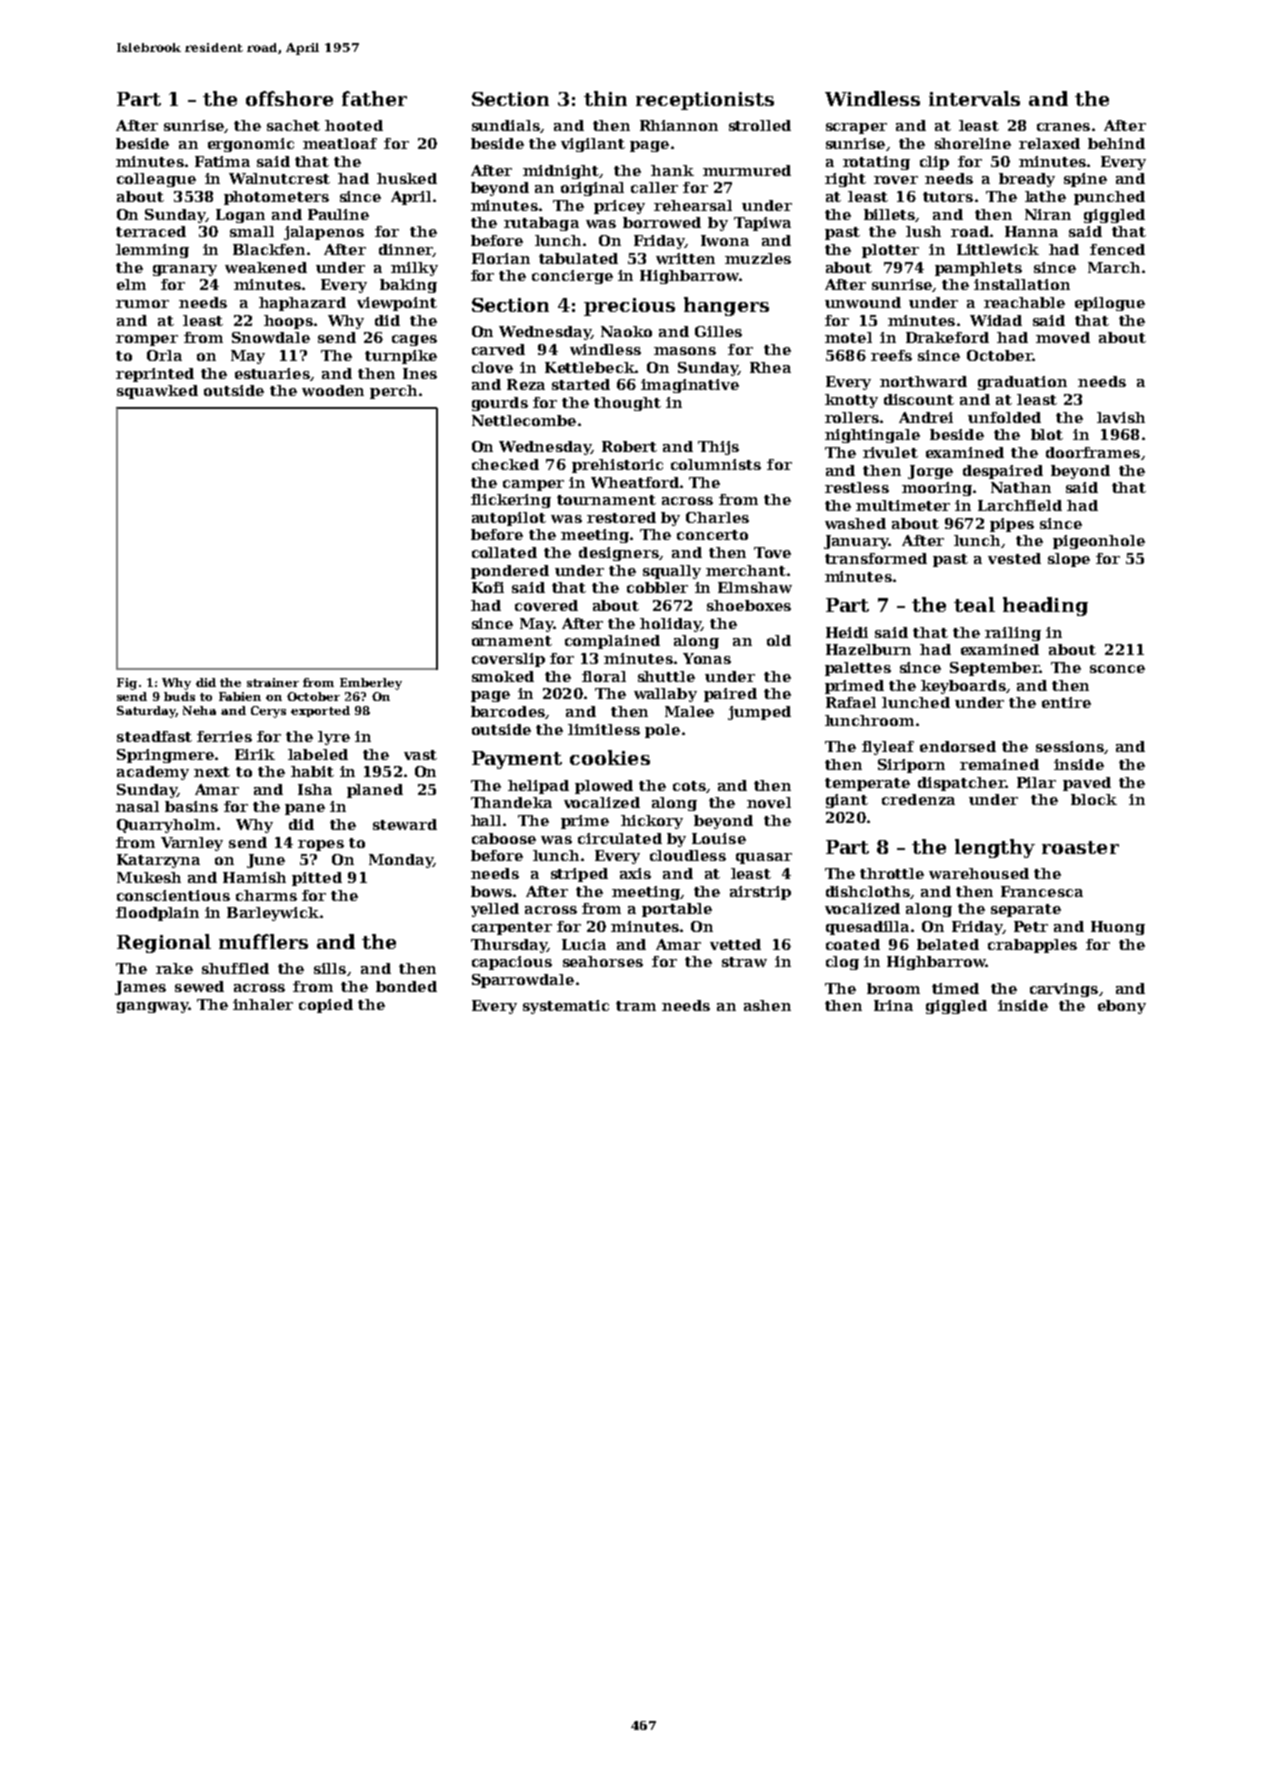 Image resolution: width=1262 pixels, height=1784 pixels. I want to click on Springmere, so click(165, 756).
